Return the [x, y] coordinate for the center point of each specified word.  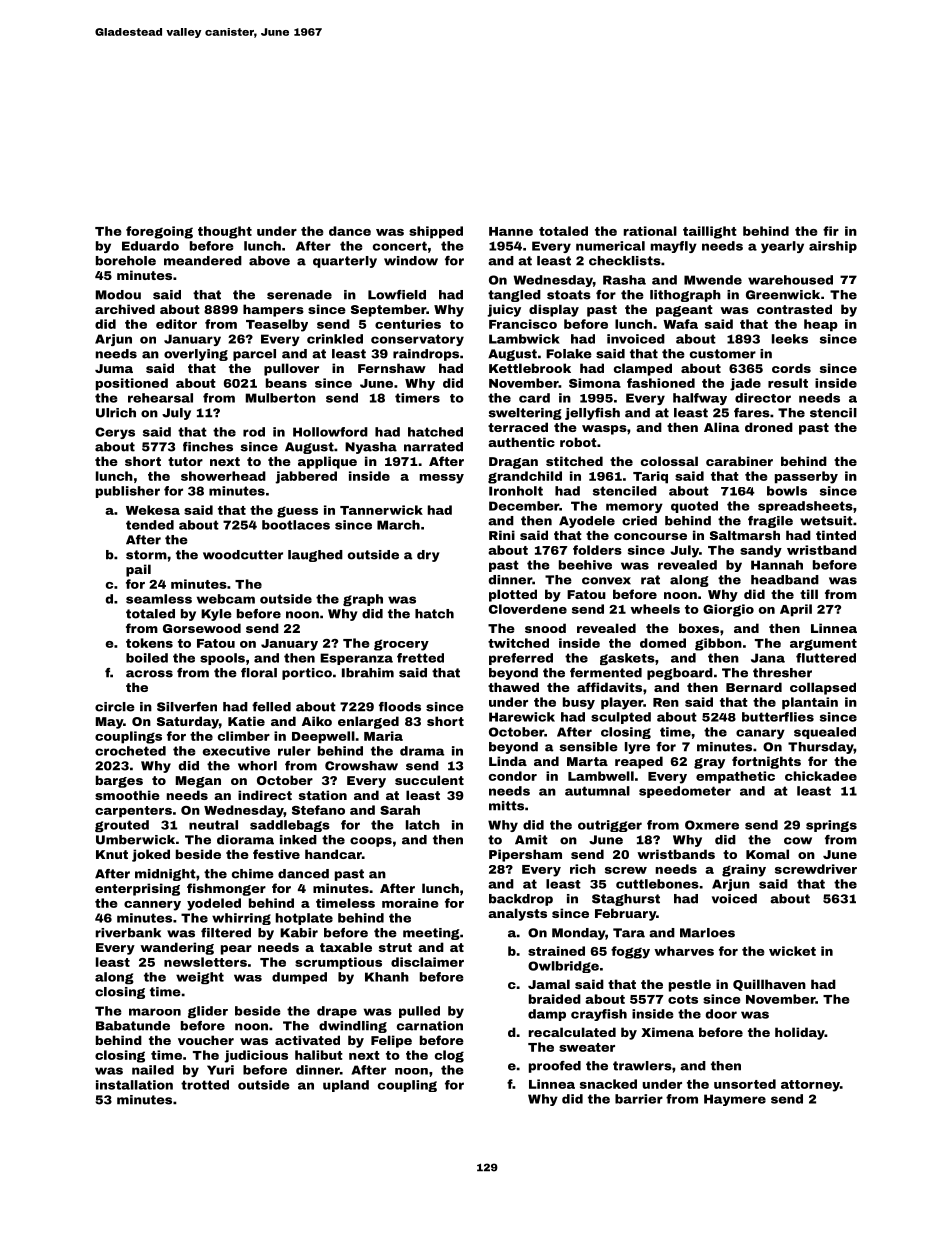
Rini [502, 535]
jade [745, 384]
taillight [710, 232]
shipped [436, 232]
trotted [205, 1085]
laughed [315, 556]
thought [225, 232]
